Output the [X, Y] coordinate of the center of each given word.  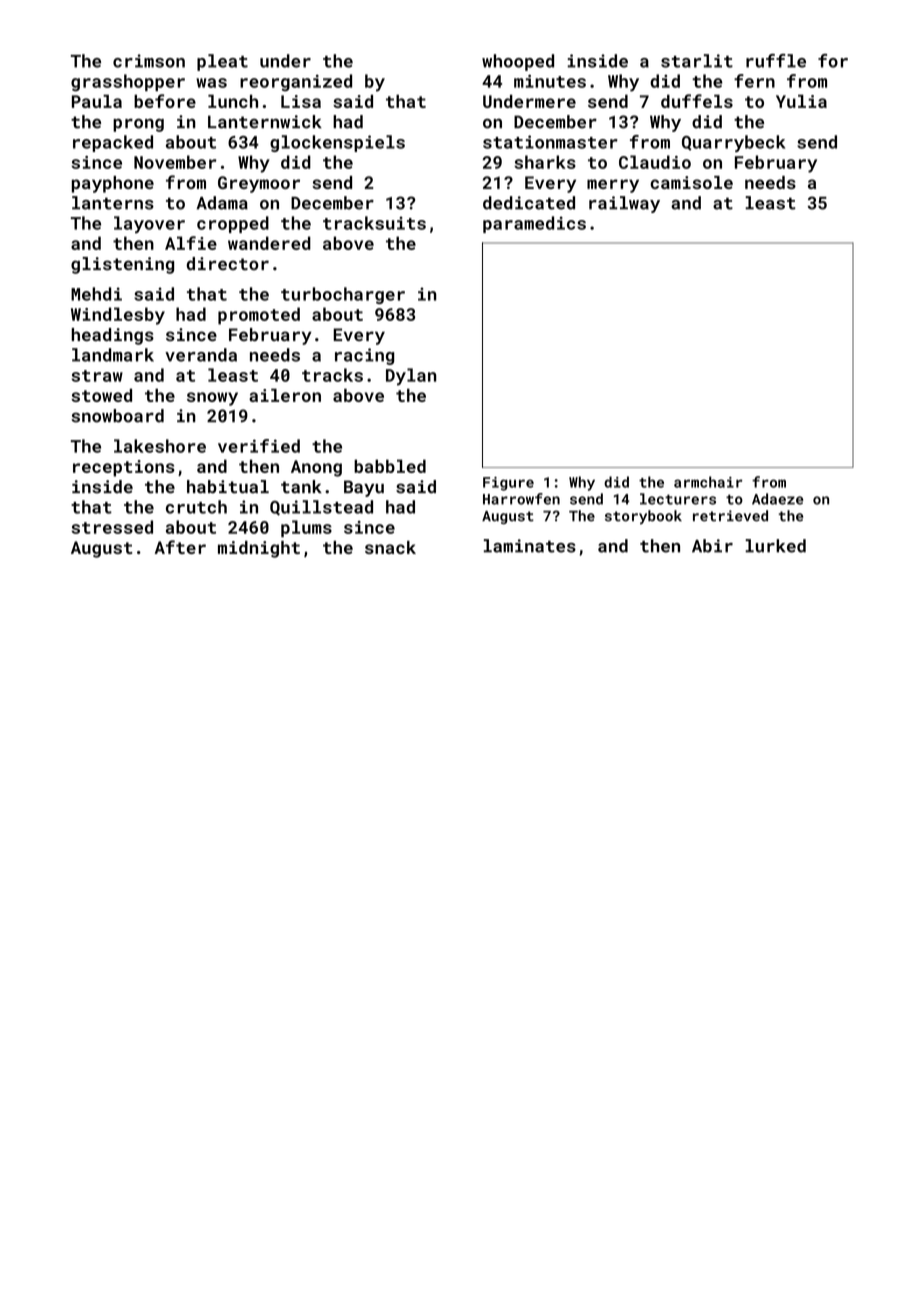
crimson [149, 61]
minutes [550, 81]
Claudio [655, 162]
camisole [691, 182]
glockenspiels [337, 143]
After [180, 547]
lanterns [113, 203]
